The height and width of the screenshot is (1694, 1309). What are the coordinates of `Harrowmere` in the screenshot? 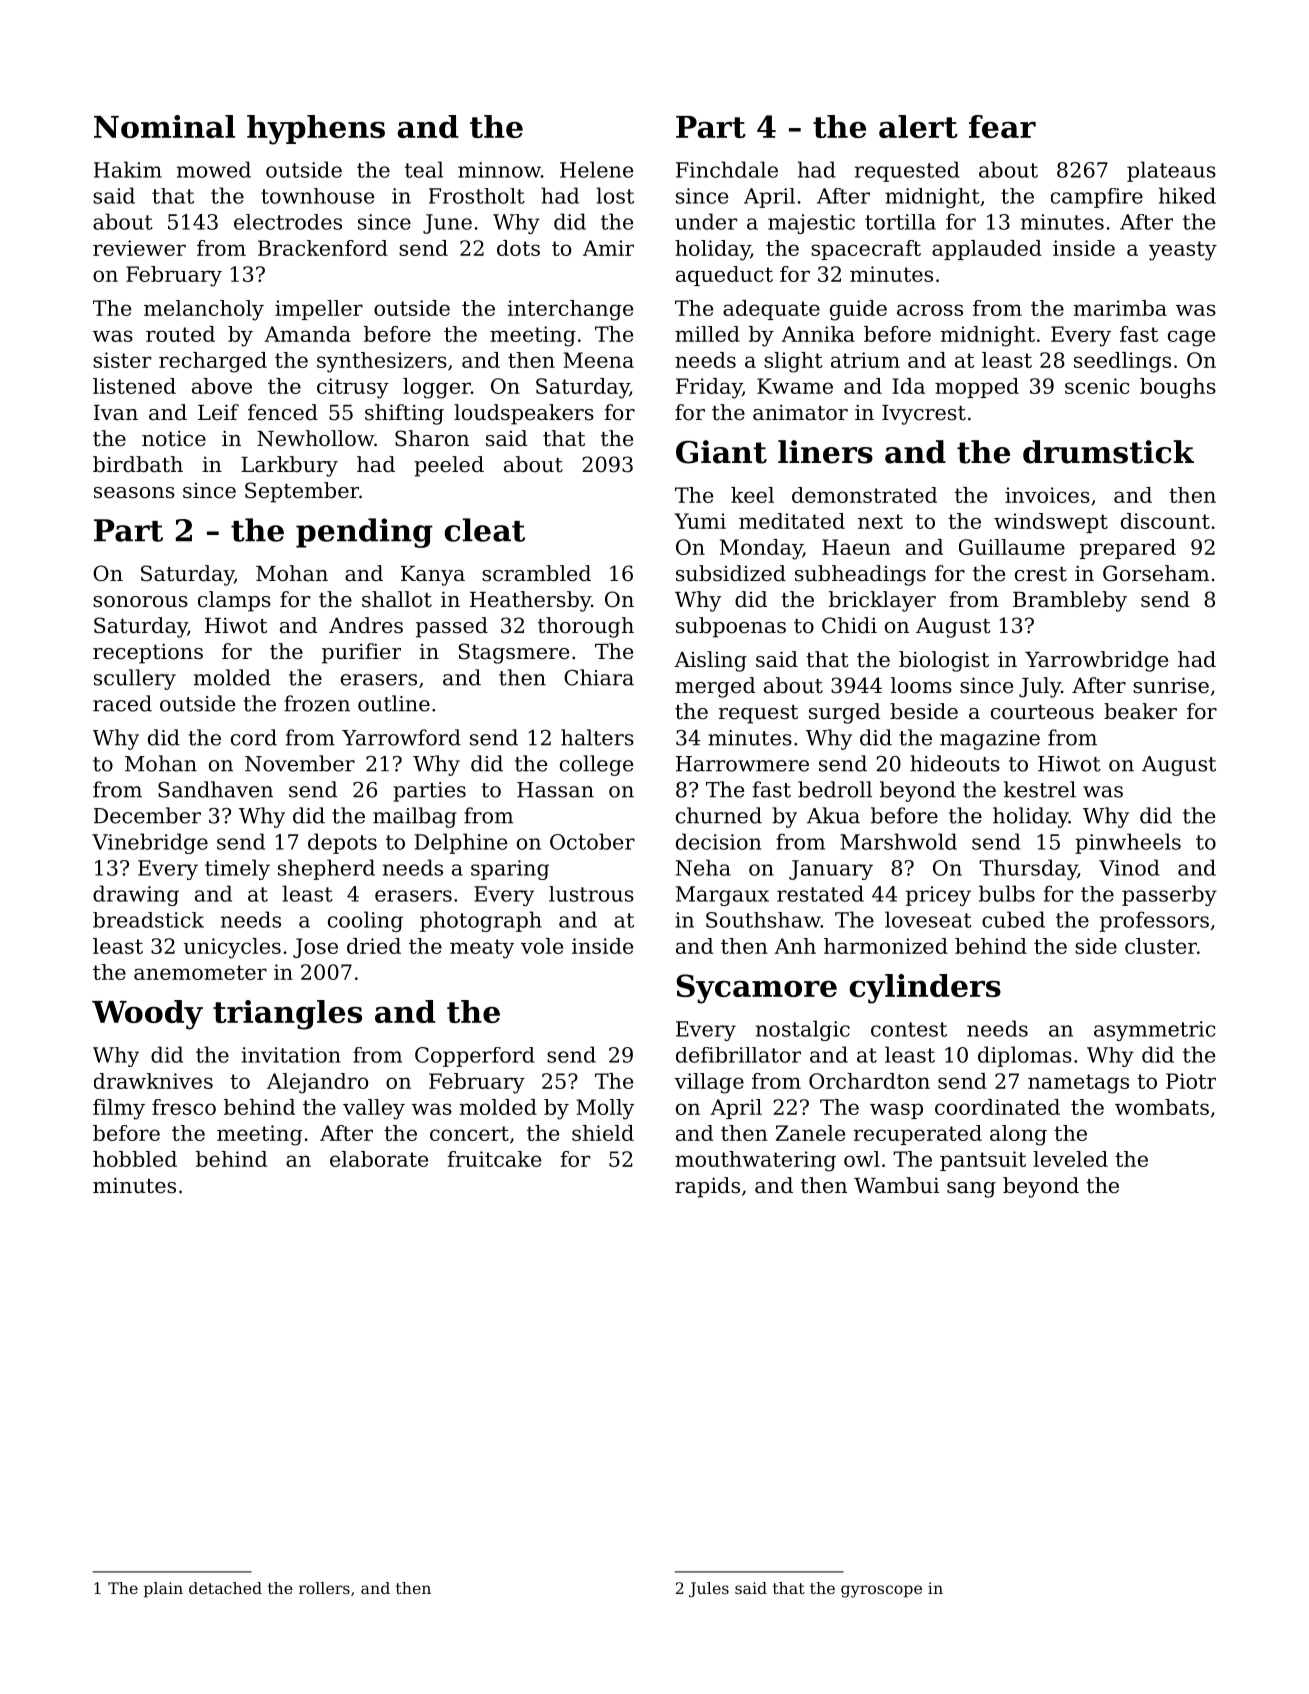 It's located at (742, 764).
